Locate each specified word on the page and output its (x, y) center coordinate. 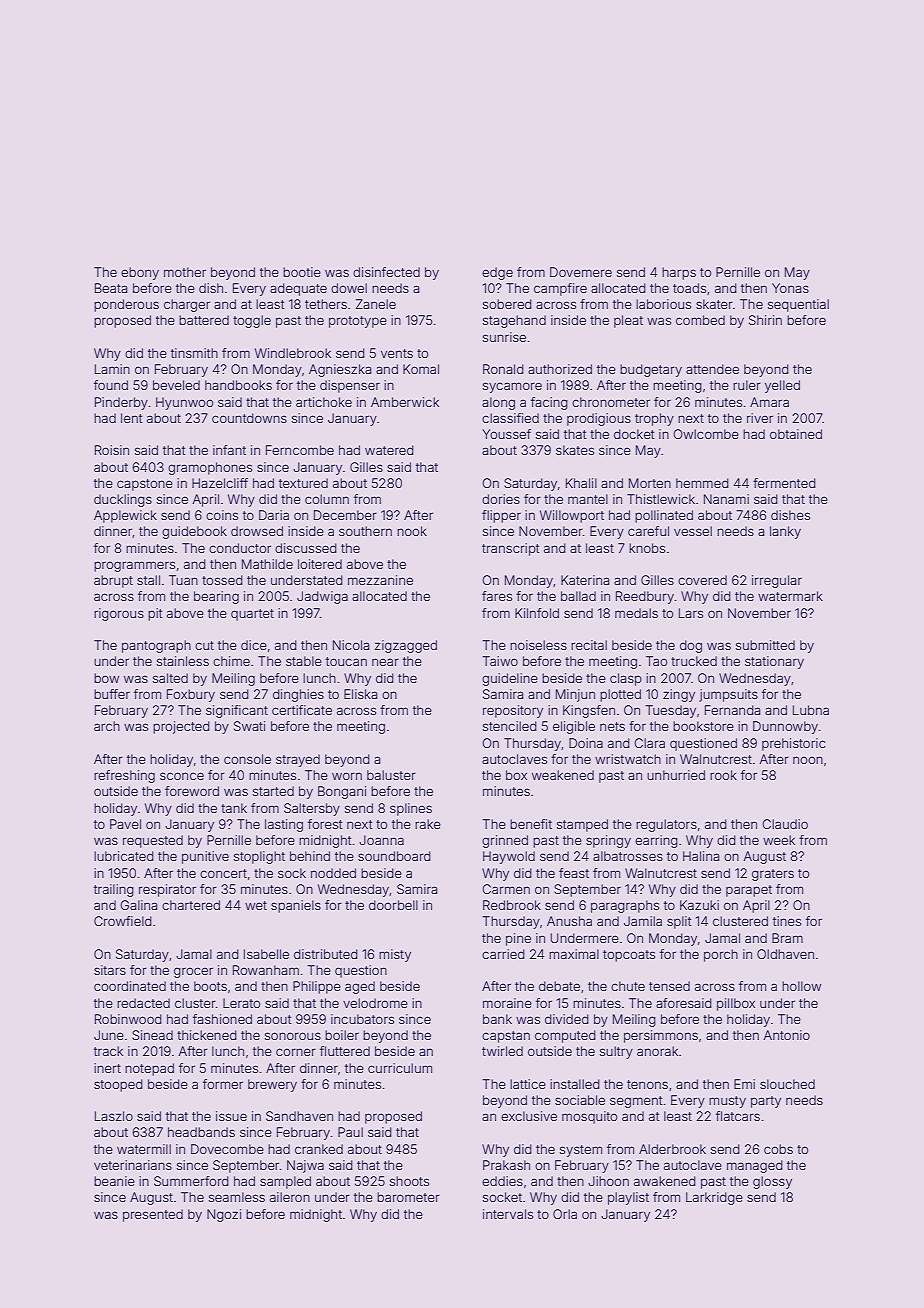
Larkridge (714, 1198)
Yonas (790, 288)
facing (549, 403)
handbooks (238, 385)
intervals (508, 1214)
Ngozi (224, 1215)
